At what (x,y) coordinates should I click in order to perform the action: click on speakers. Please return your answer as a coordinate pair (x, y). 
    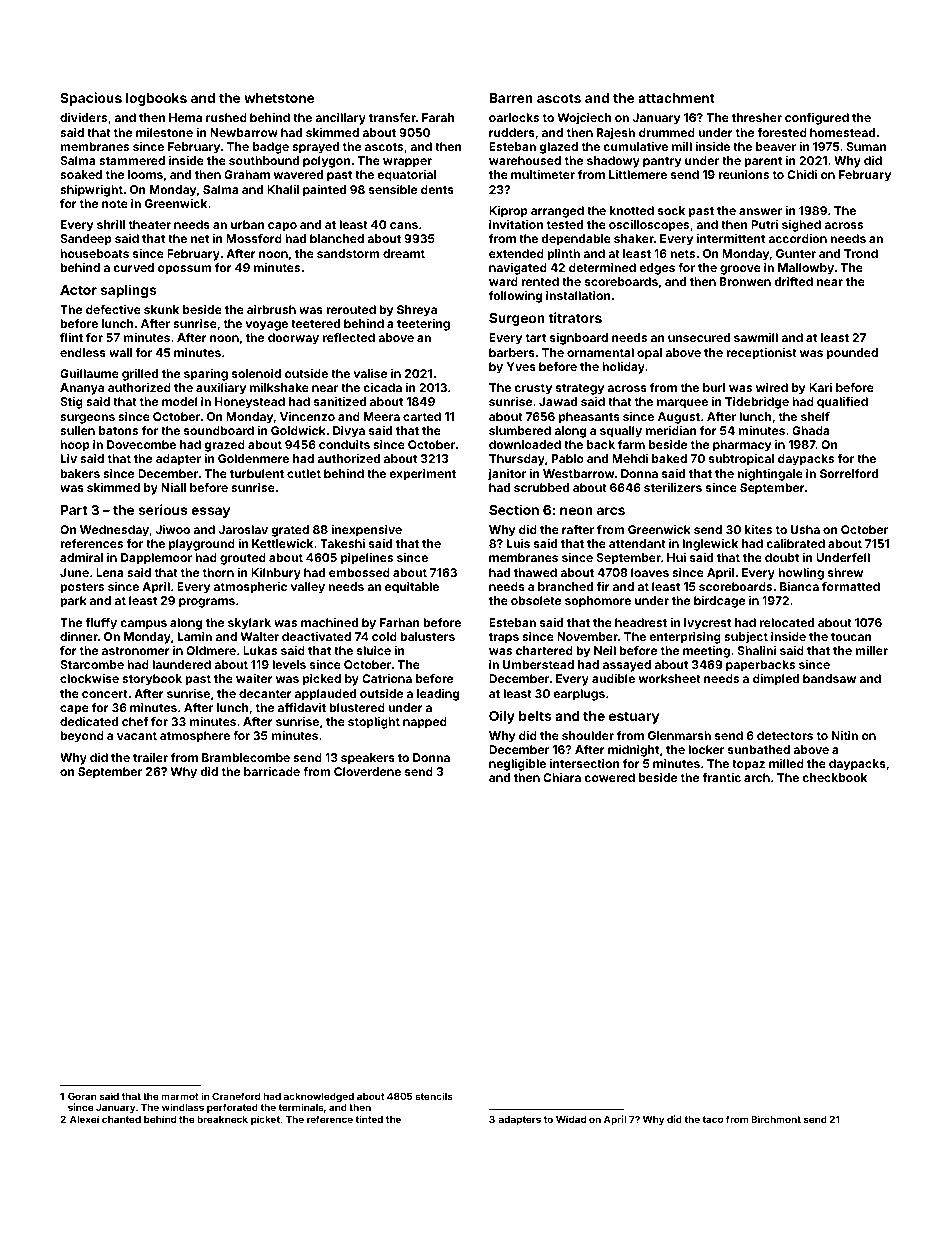
    Looking at the image, I should click on (368, 759).
